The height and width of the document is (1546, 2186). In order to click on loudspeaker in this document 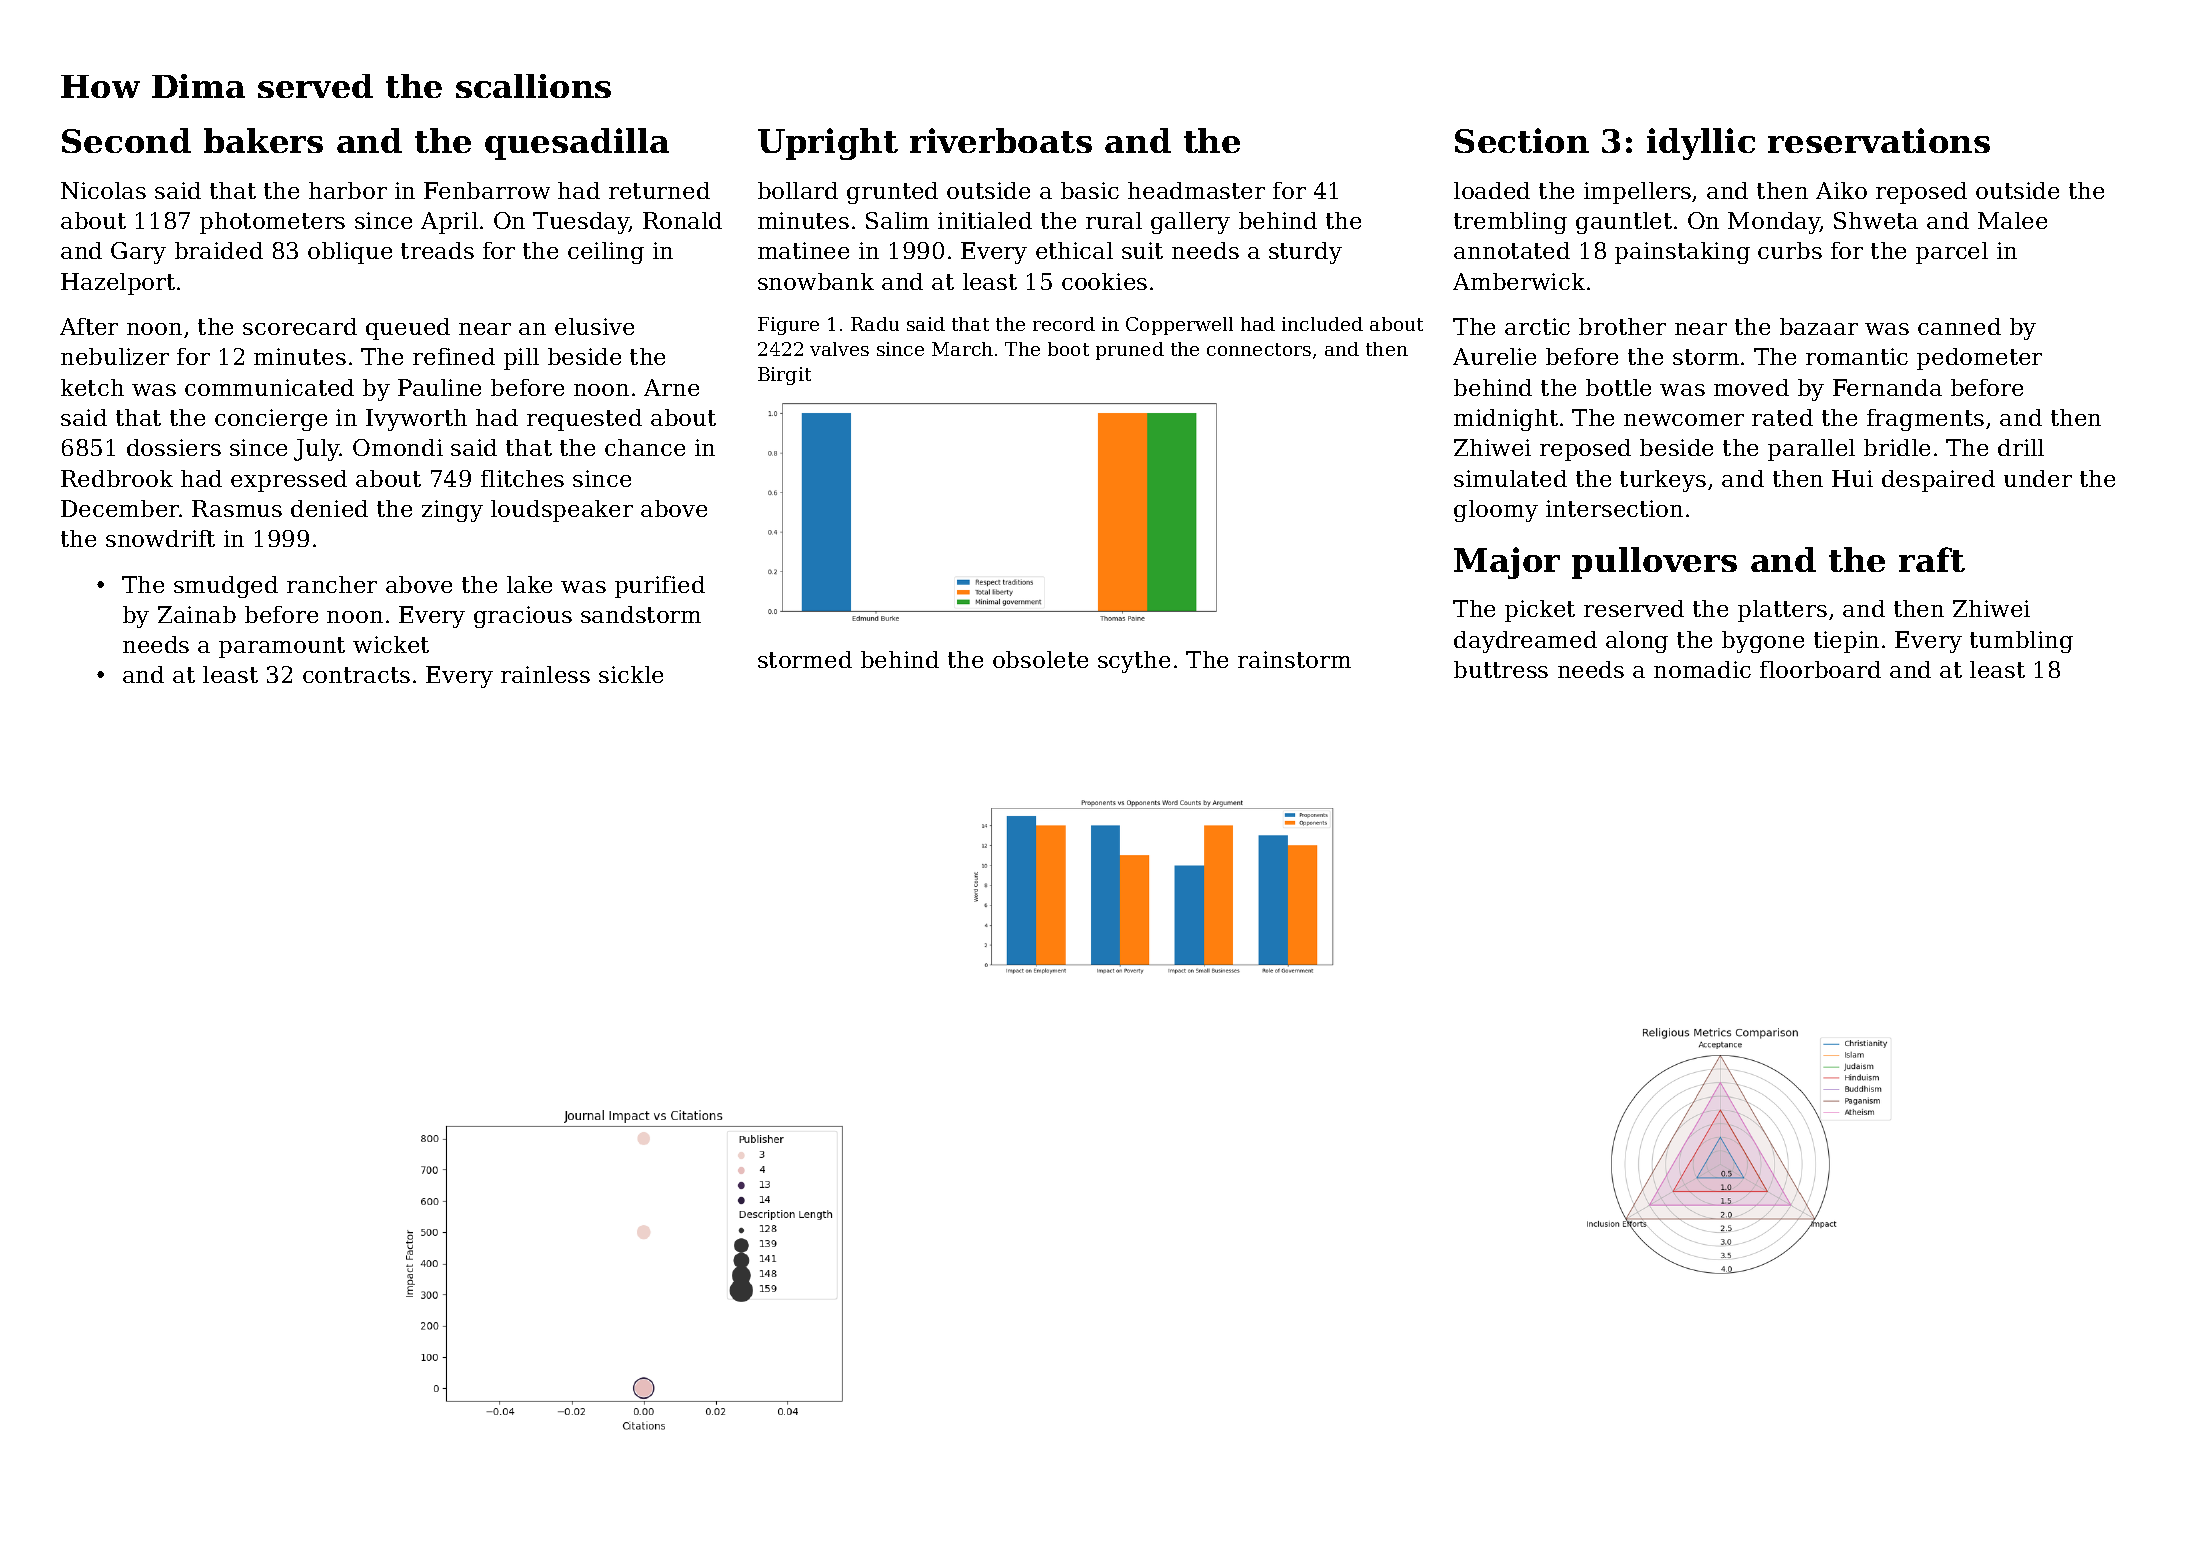, I will do `click(562, 511)`.
